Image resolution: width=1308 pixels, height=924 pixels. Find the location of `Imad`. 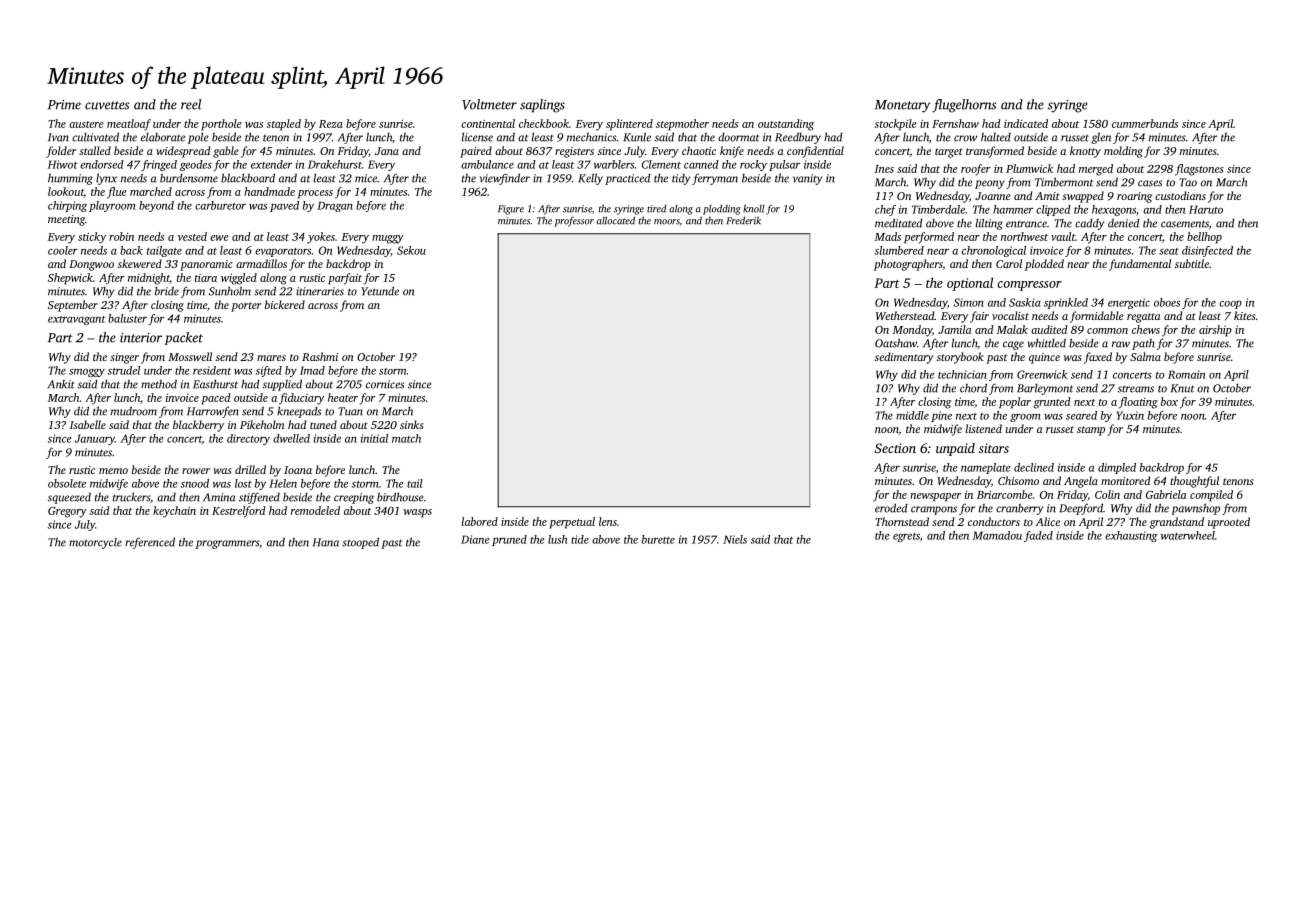

Imad is located at coordinates (312, 370).
